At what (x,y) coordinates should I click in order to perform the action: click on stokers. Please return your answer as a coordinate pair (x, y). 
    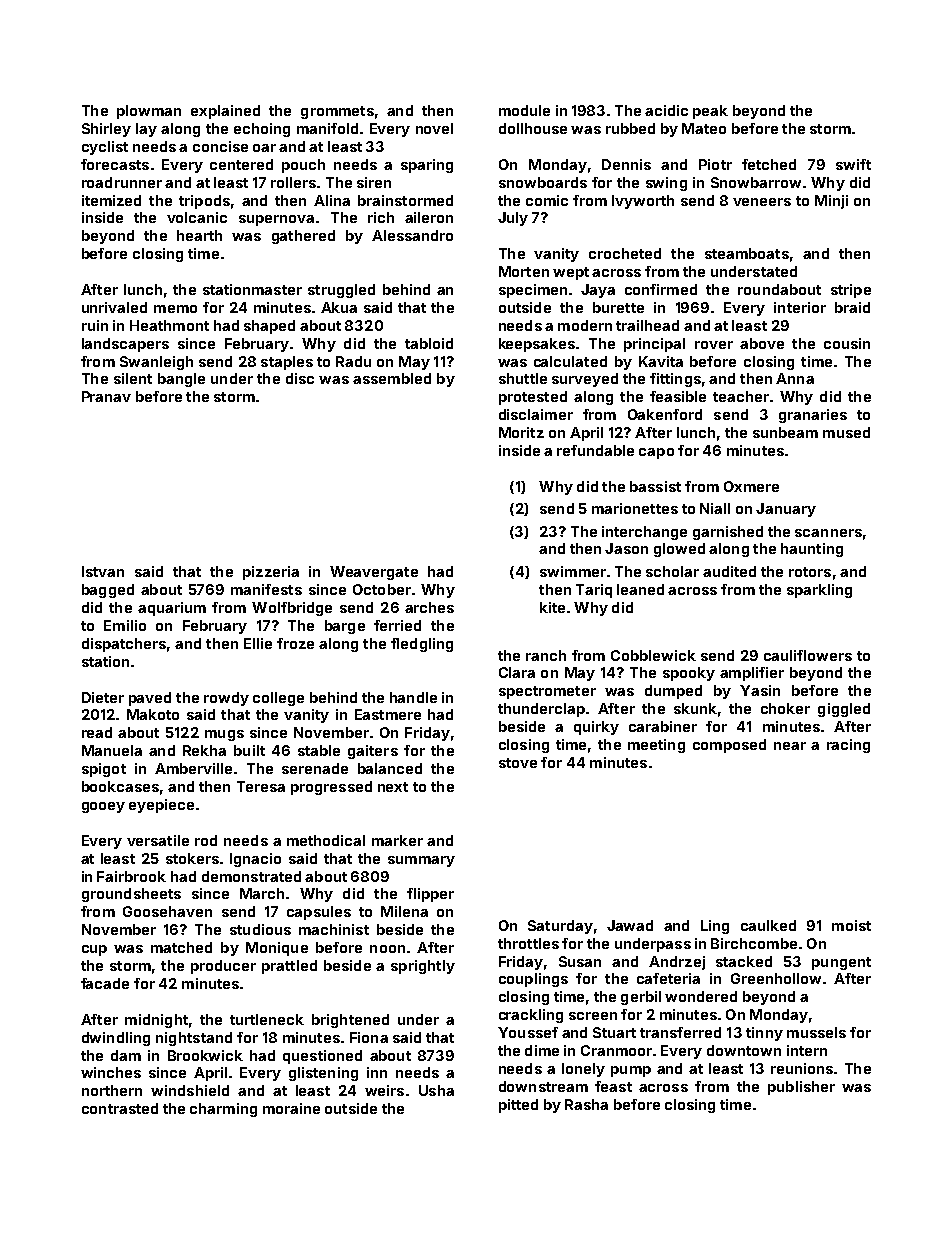
    Looking at the image, I should click on (192, 858).
